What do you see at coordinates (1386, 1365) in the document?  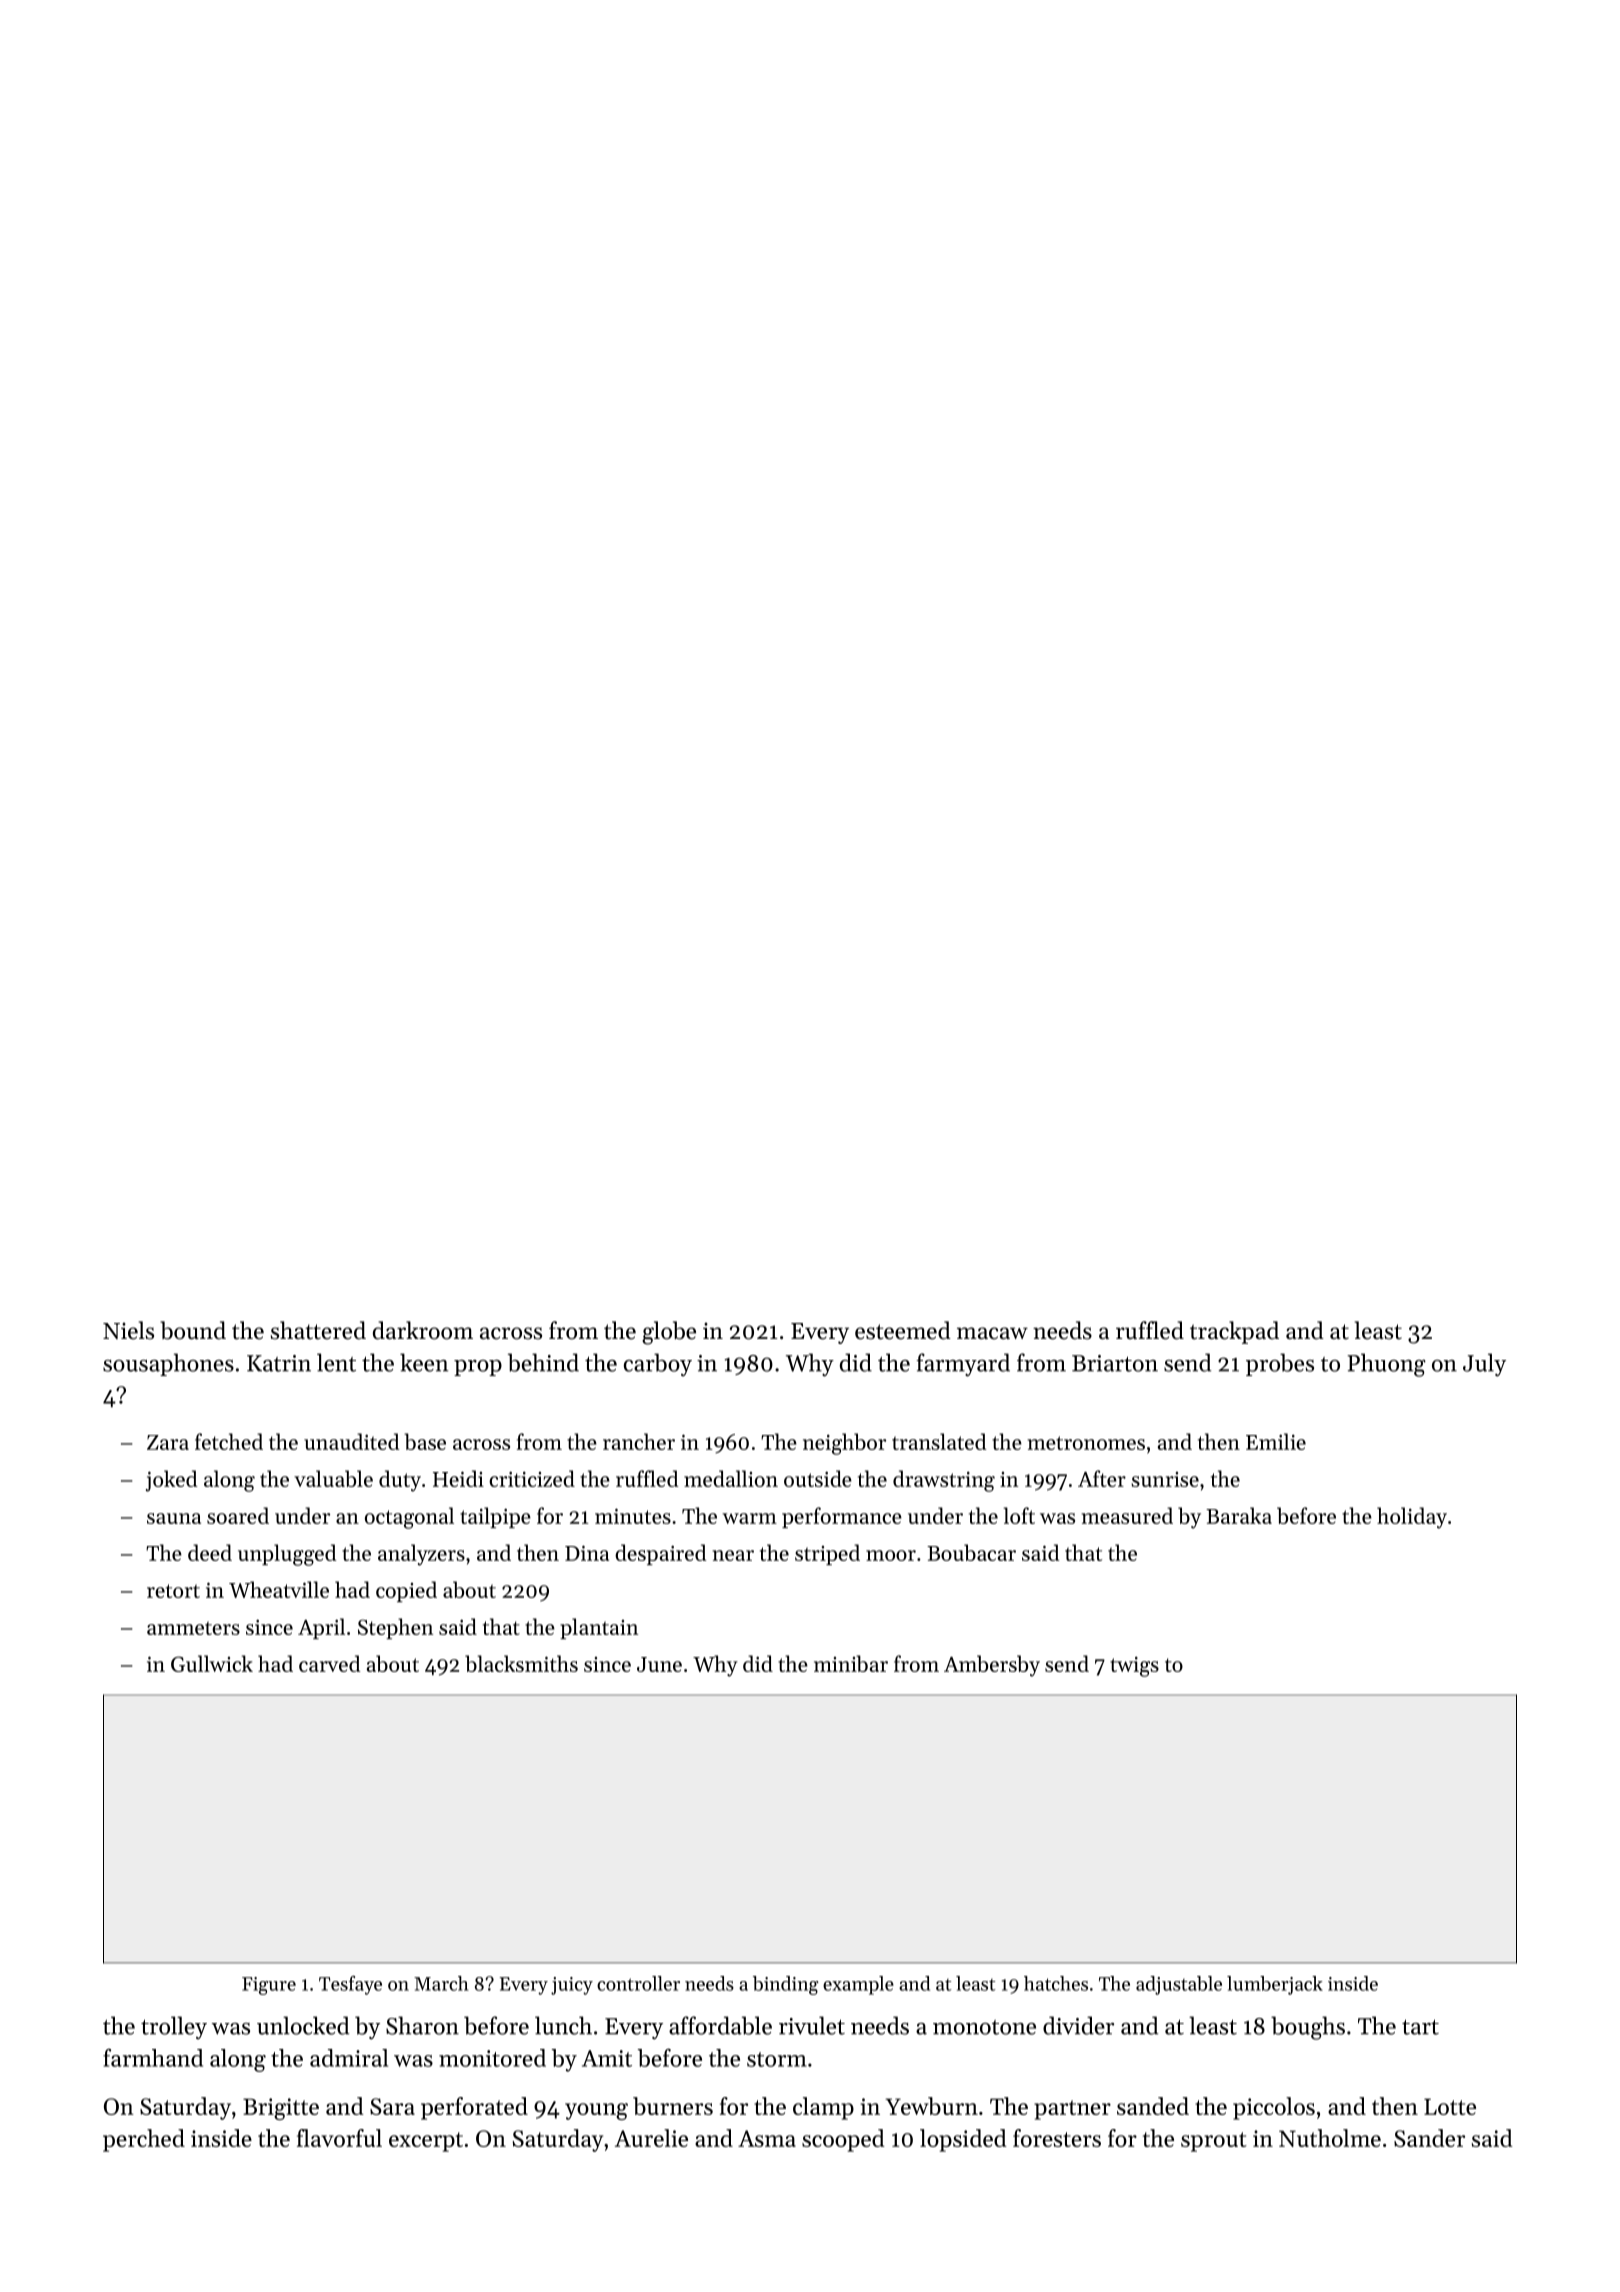 I see `Phuong` at bounding box center [1386, 1365].
